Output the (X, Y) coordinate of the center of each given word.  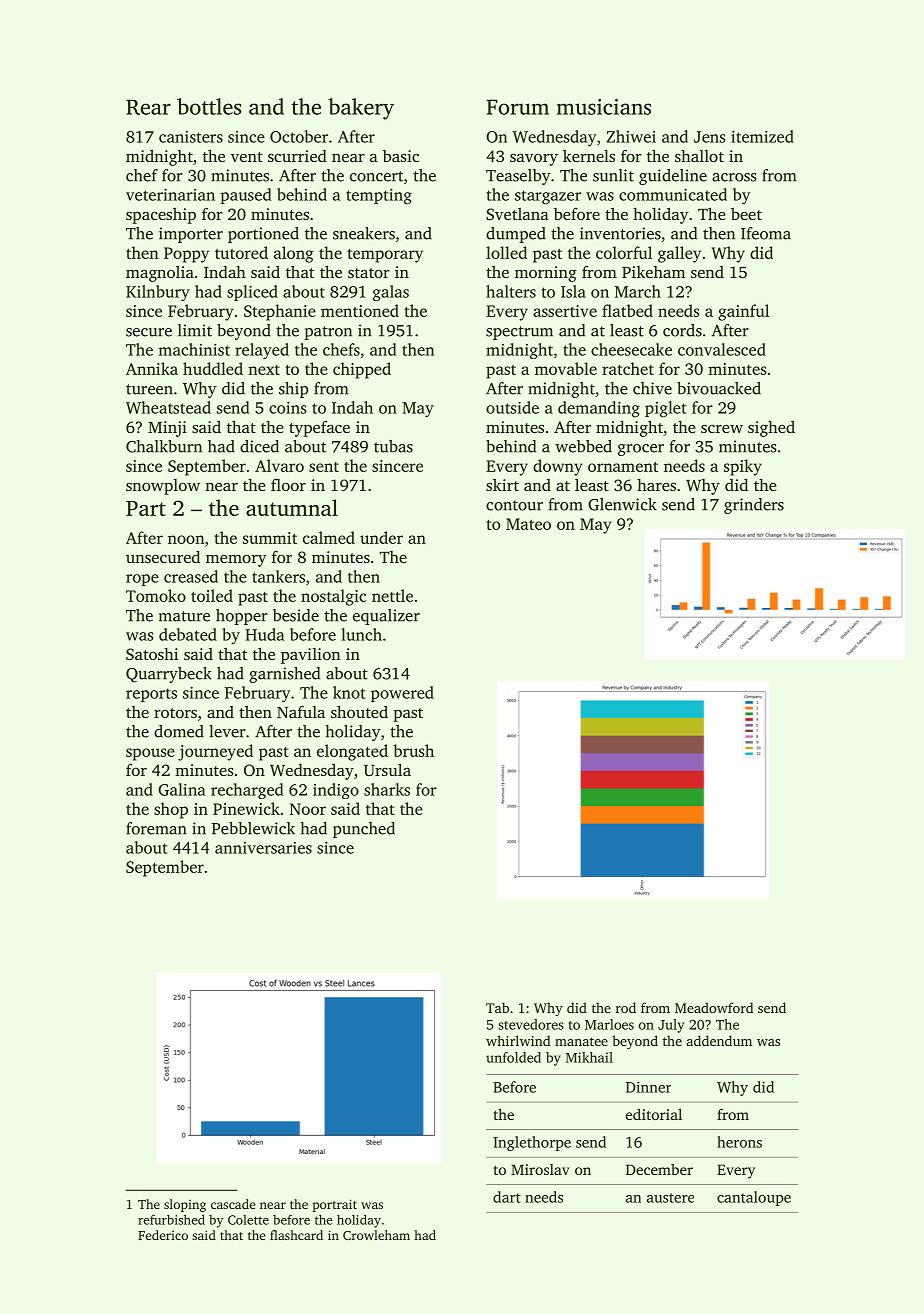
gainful (743, 312)
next (264, 370)
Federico (163, 1235)
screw (722, 429)
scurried (297, 156)
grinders (754, 506)
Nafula (301, 711)
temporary (385, 256)
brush (413, 750)
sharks (387, 789)
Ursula (387, 769)
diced (259, 446)
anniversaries (263, 848)
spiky (743, 467)
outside (512, 407)
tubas (393, 446)
